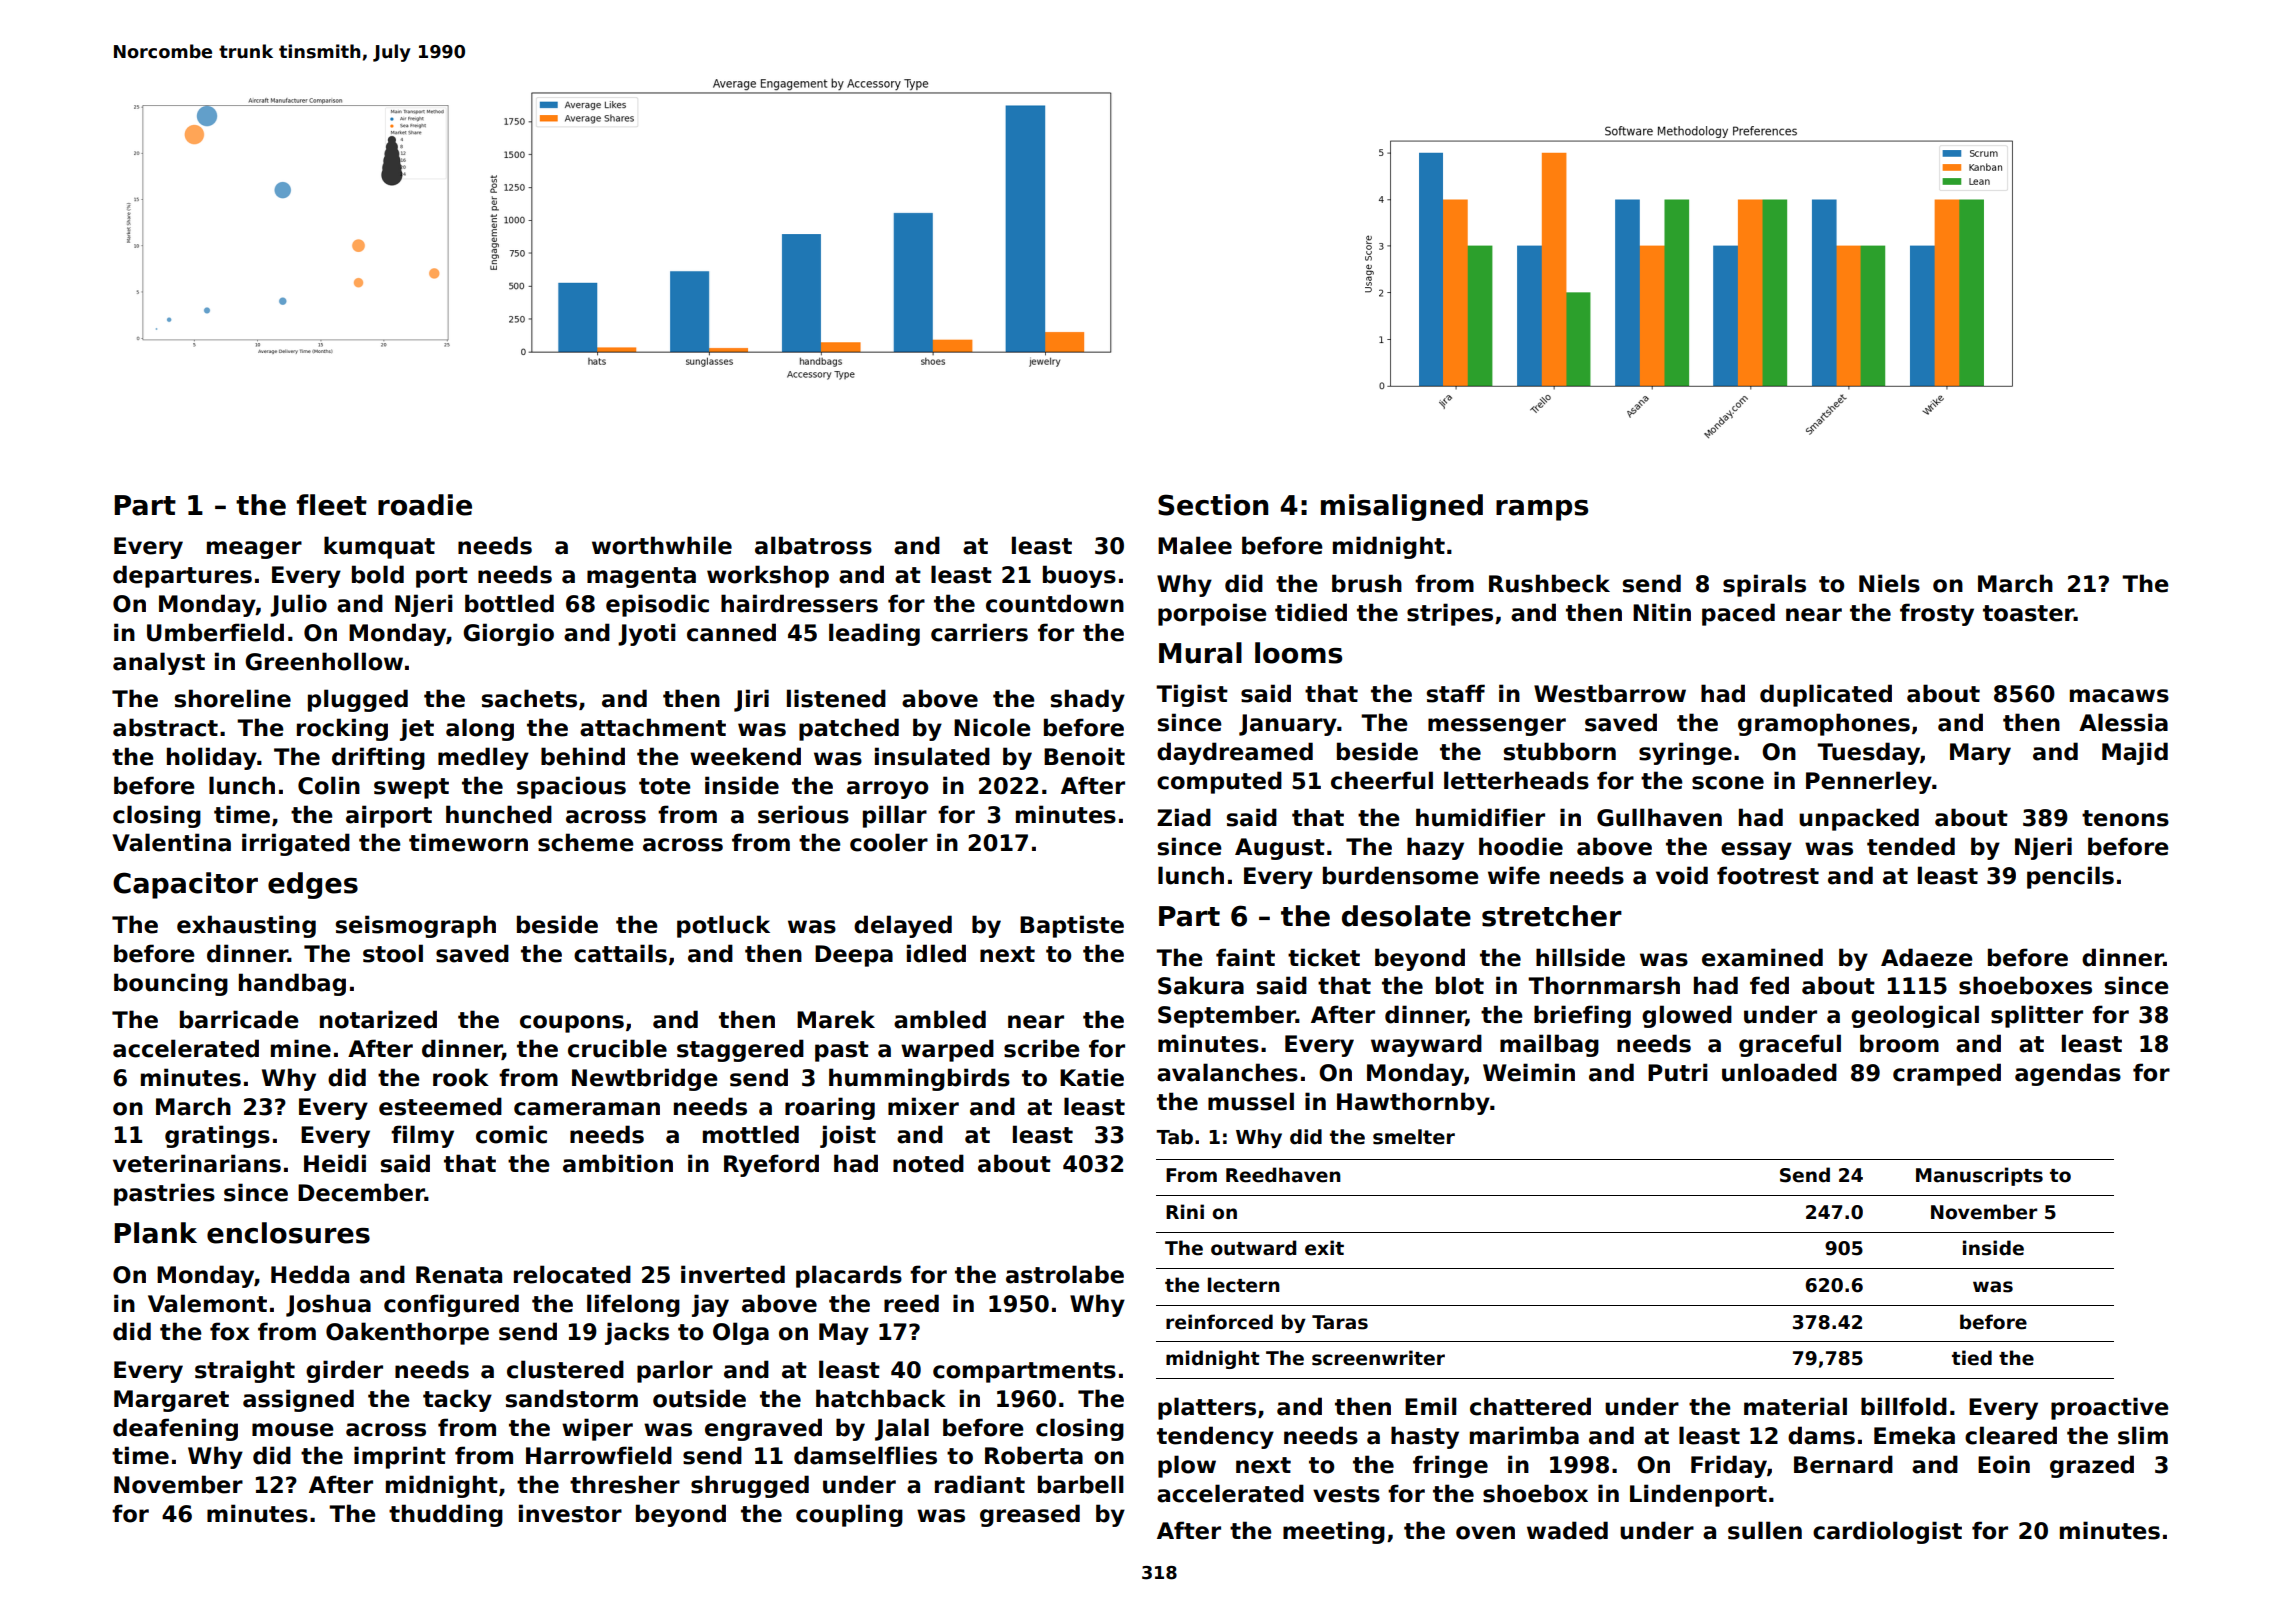  I want to click on desolate, so click(1406, 916).
